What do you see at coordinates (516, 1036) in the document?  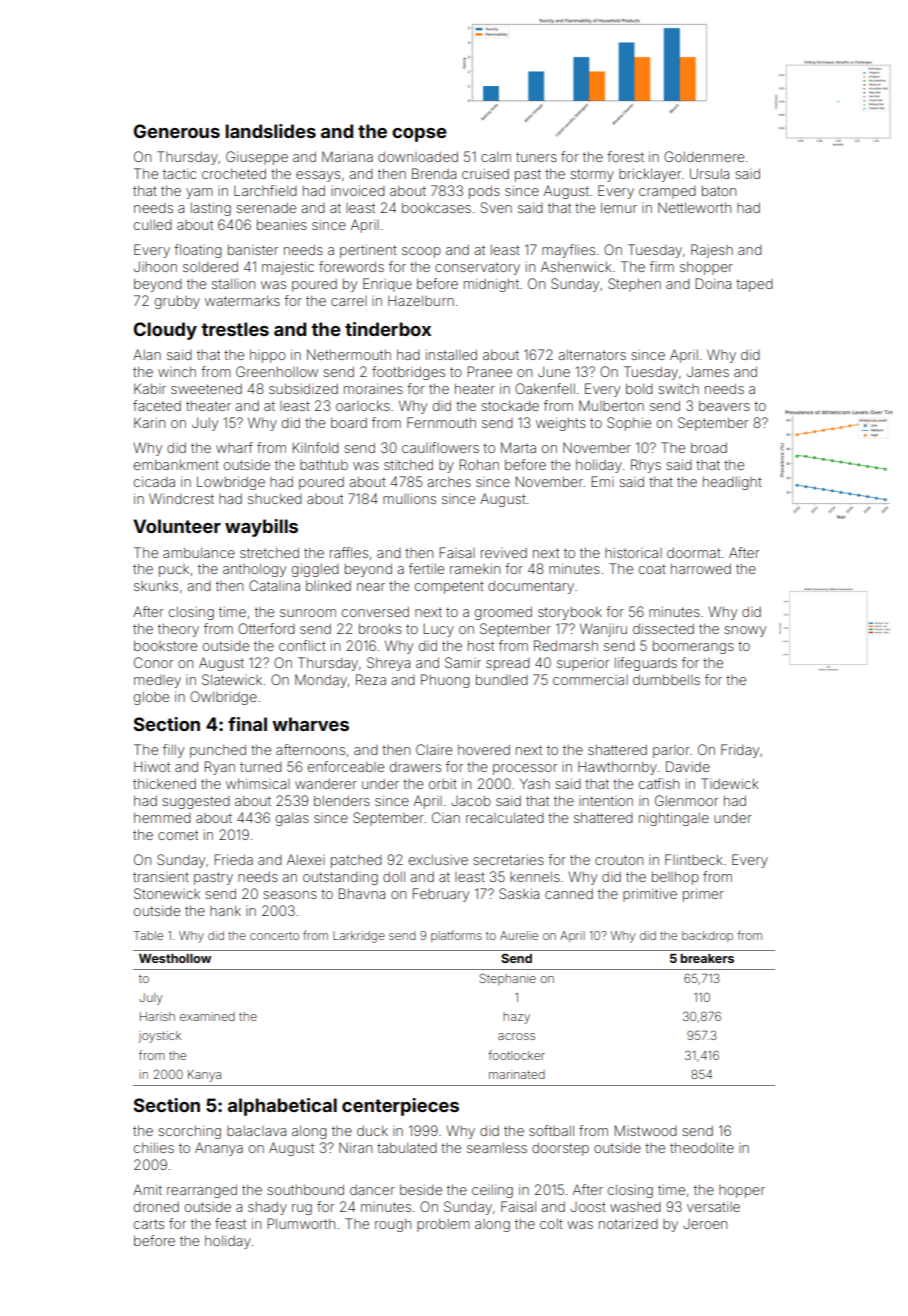 I see `across` at bounding box center [516, 1036].
